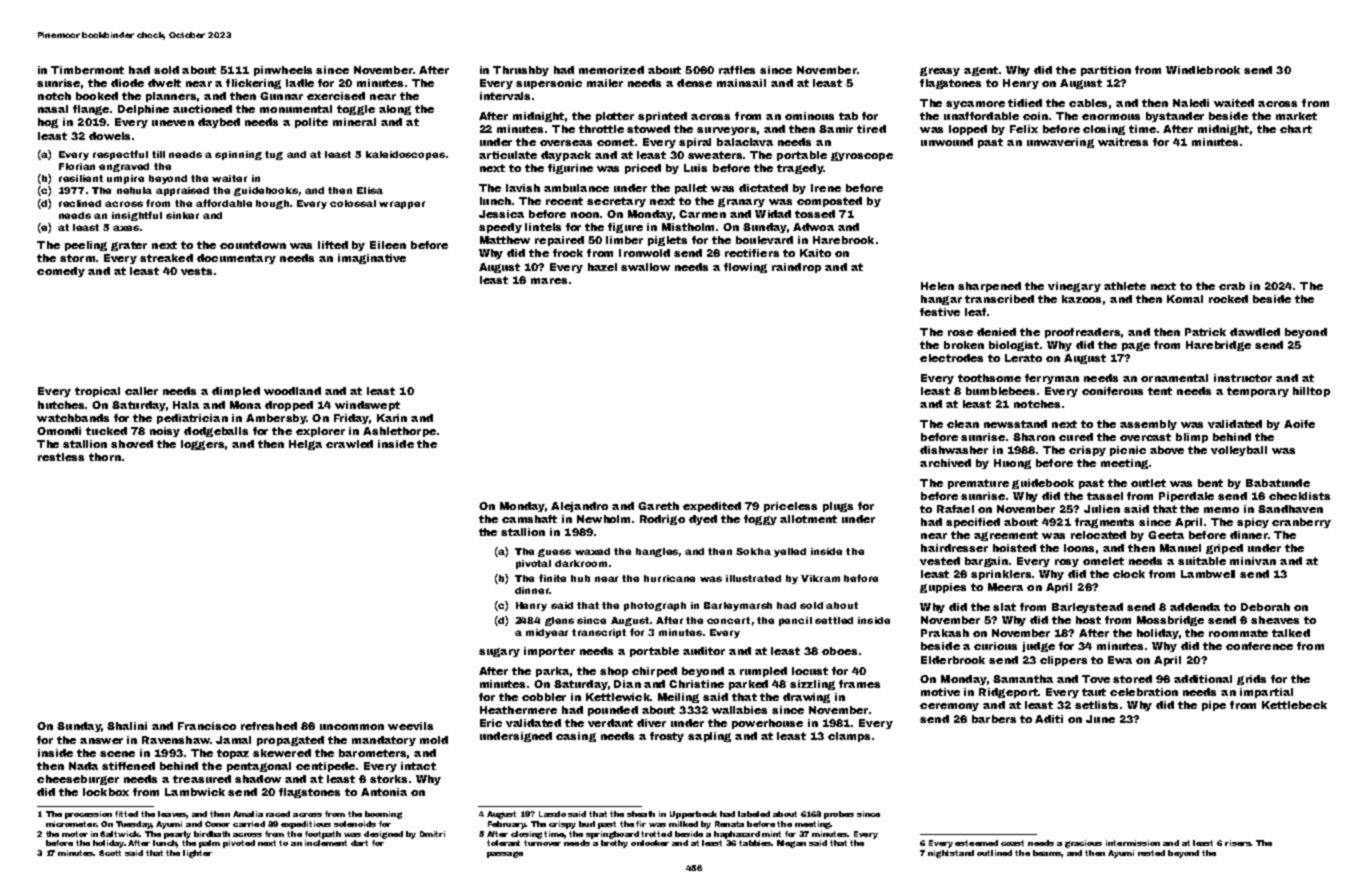 The width and height of the screenshot is (1372, 887). I want to click on chart, so click(1296, 129).
